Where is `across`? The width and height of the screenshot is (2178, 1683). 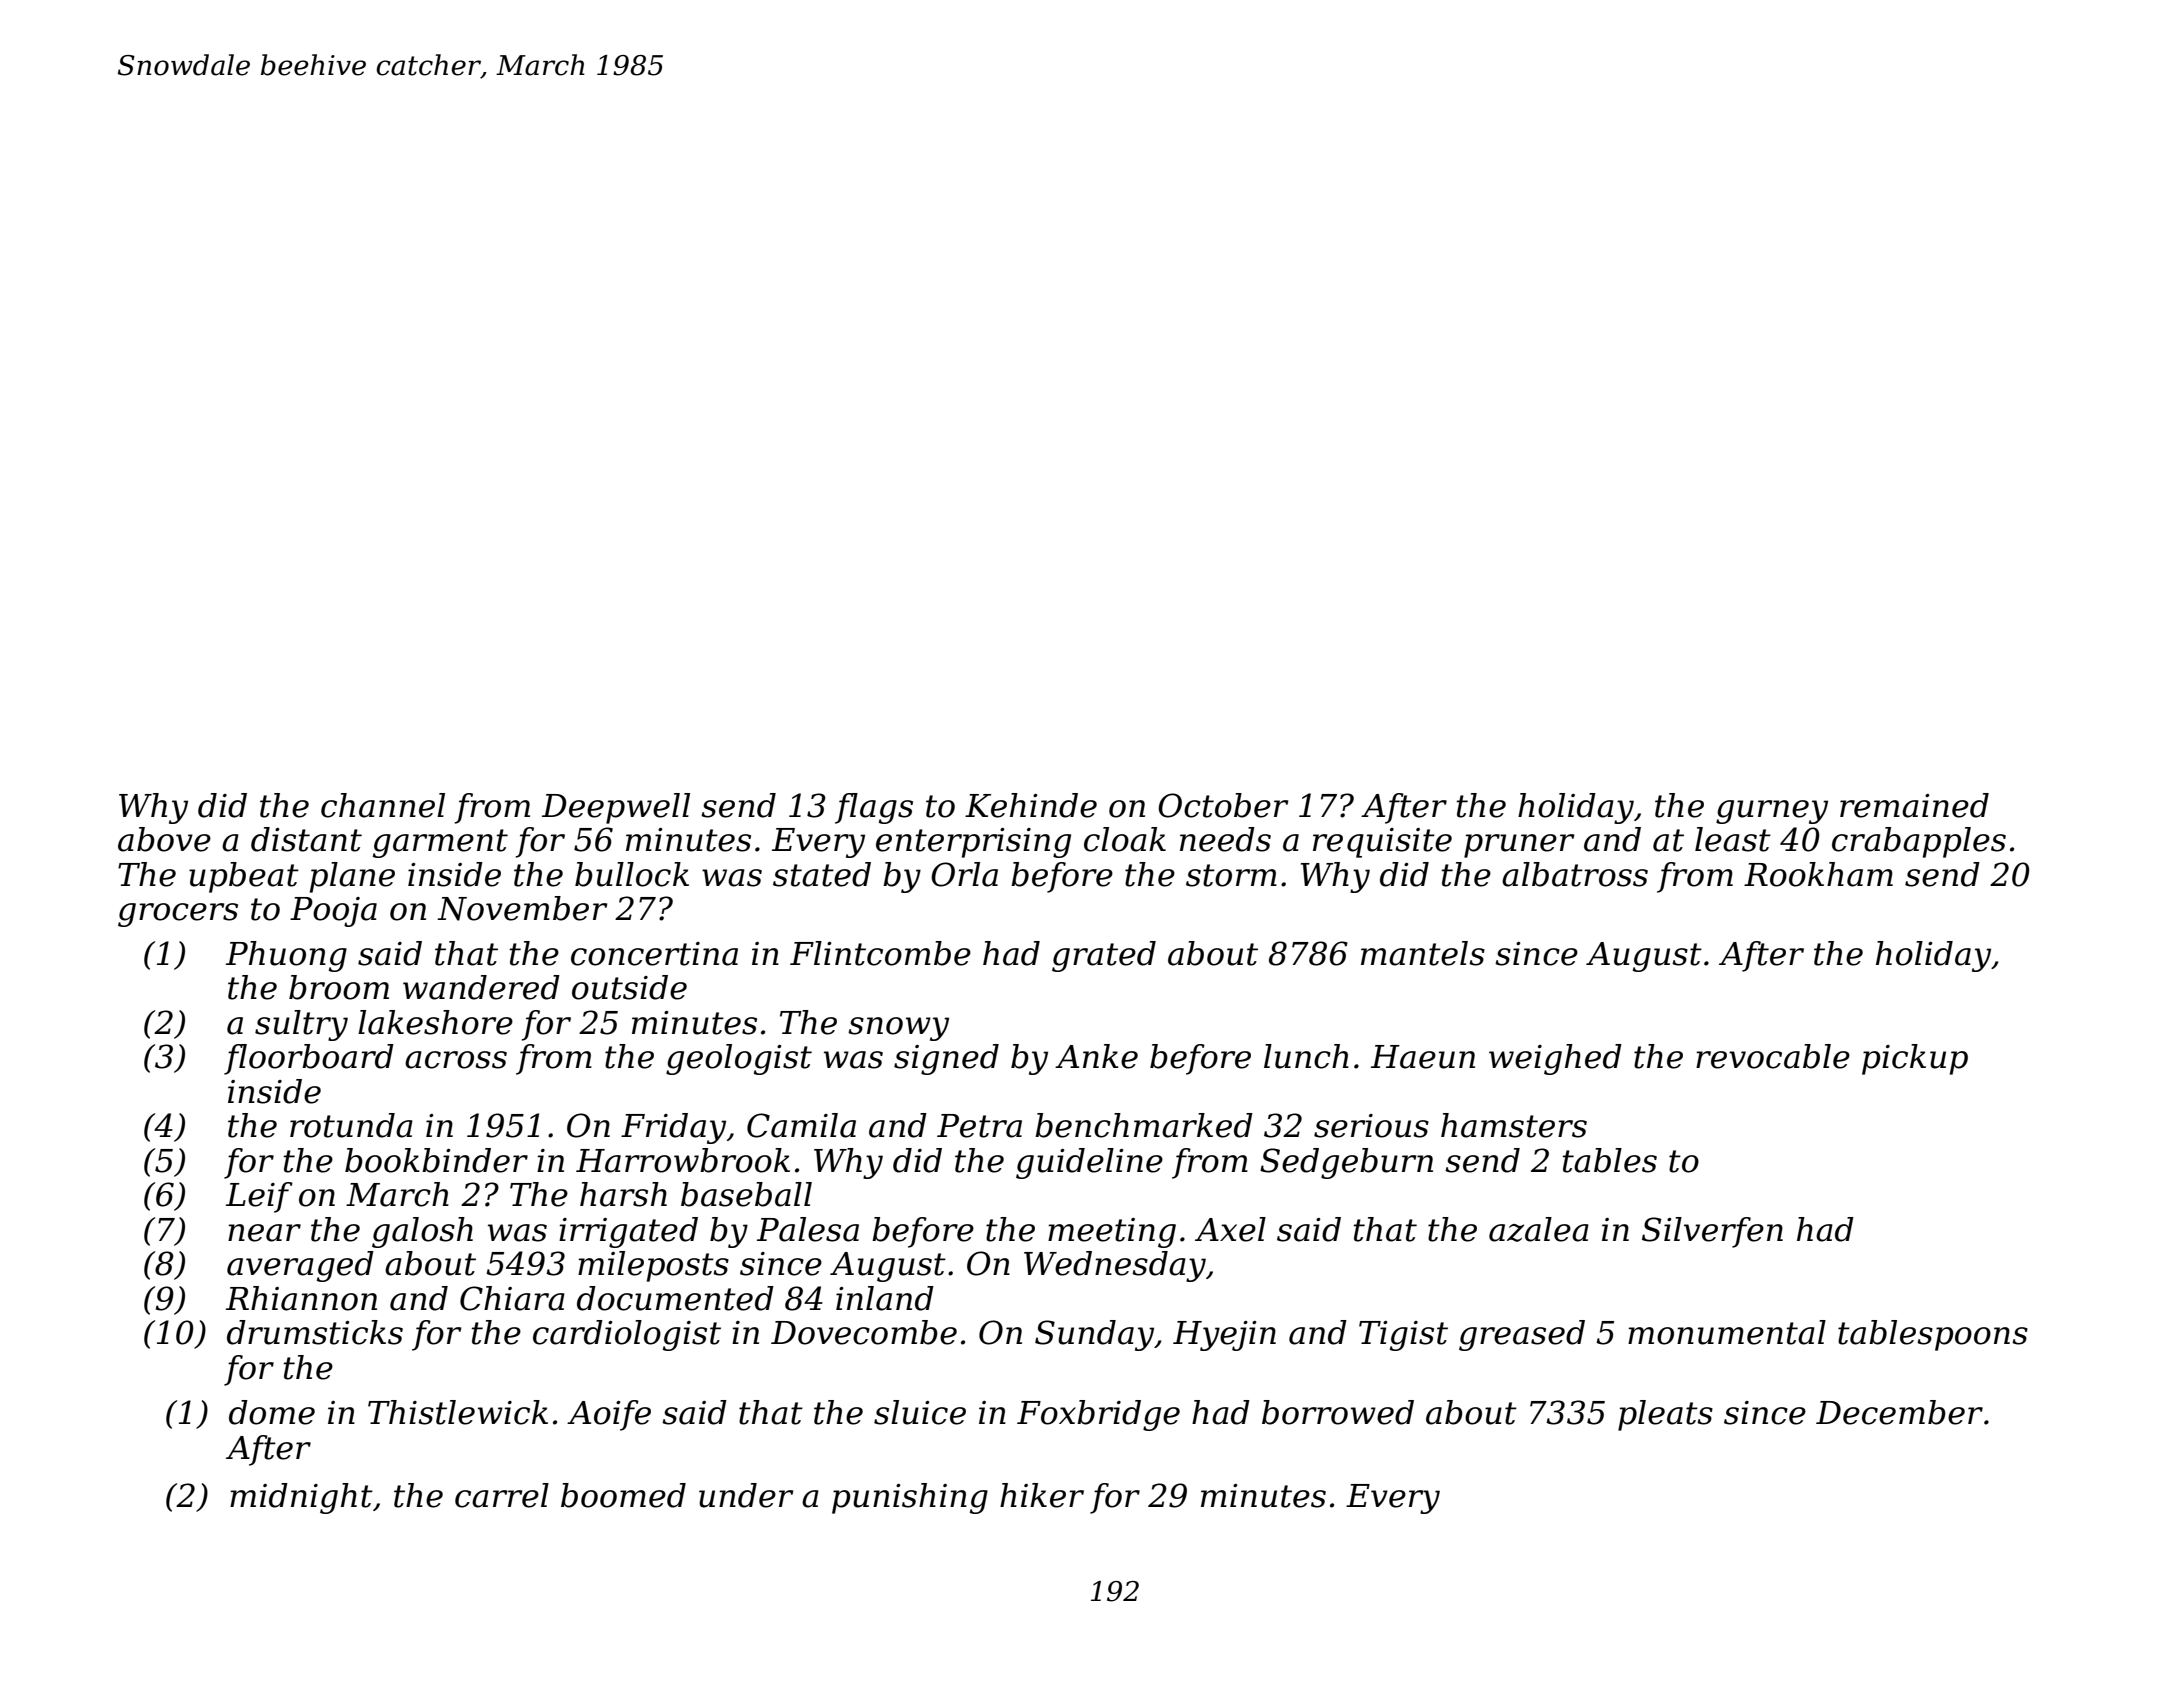
across is located at coordinates (456, 1060).
